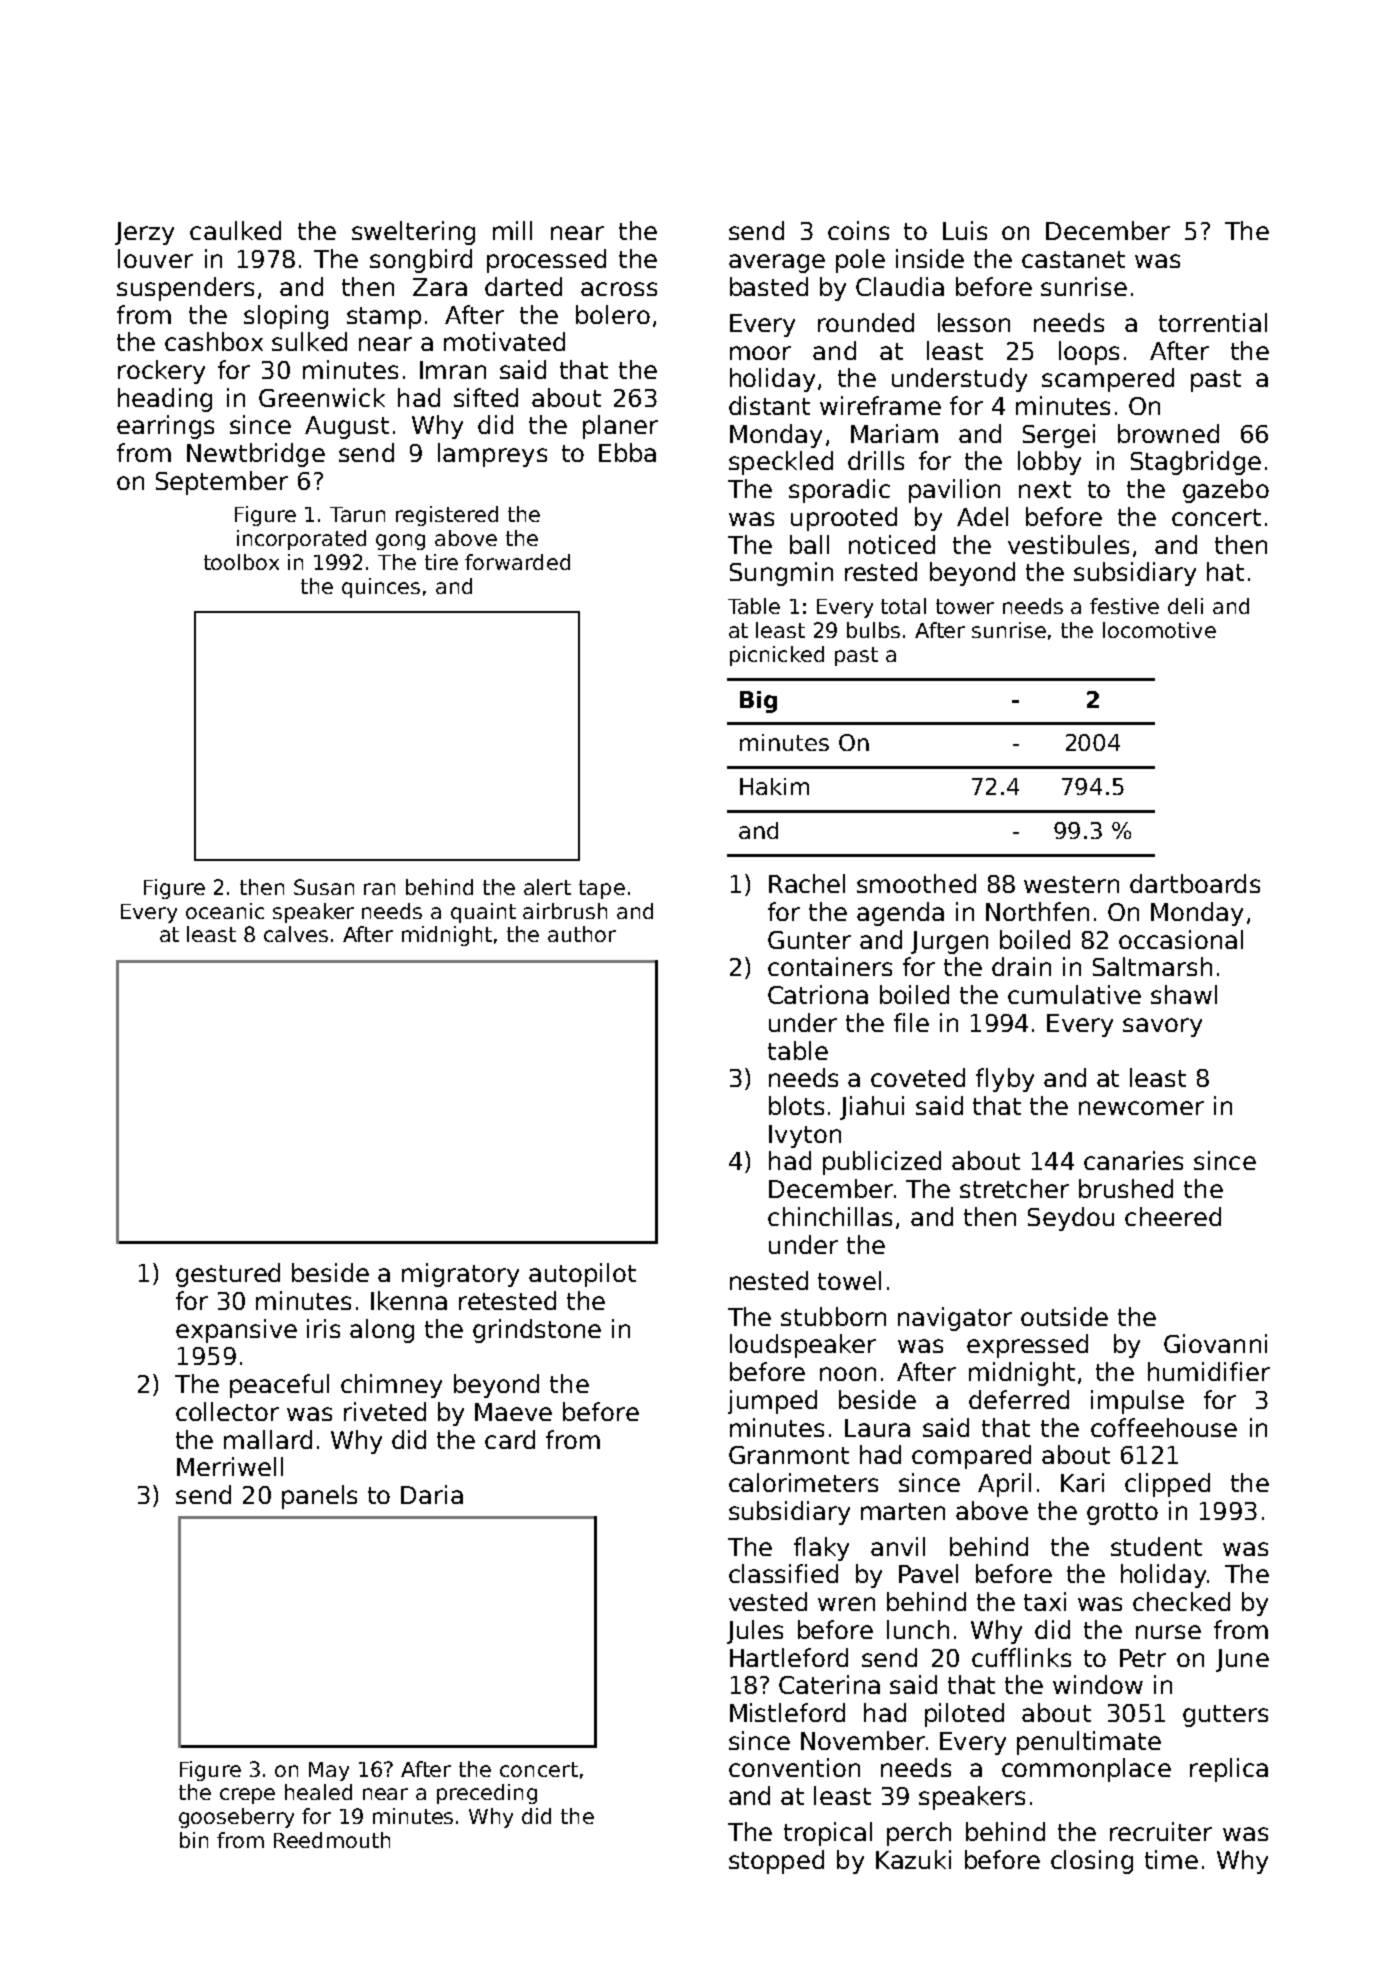  What do you see at coordinates (324, 887) in the page?
I see `Susan` at bounding box center [324, 887].
